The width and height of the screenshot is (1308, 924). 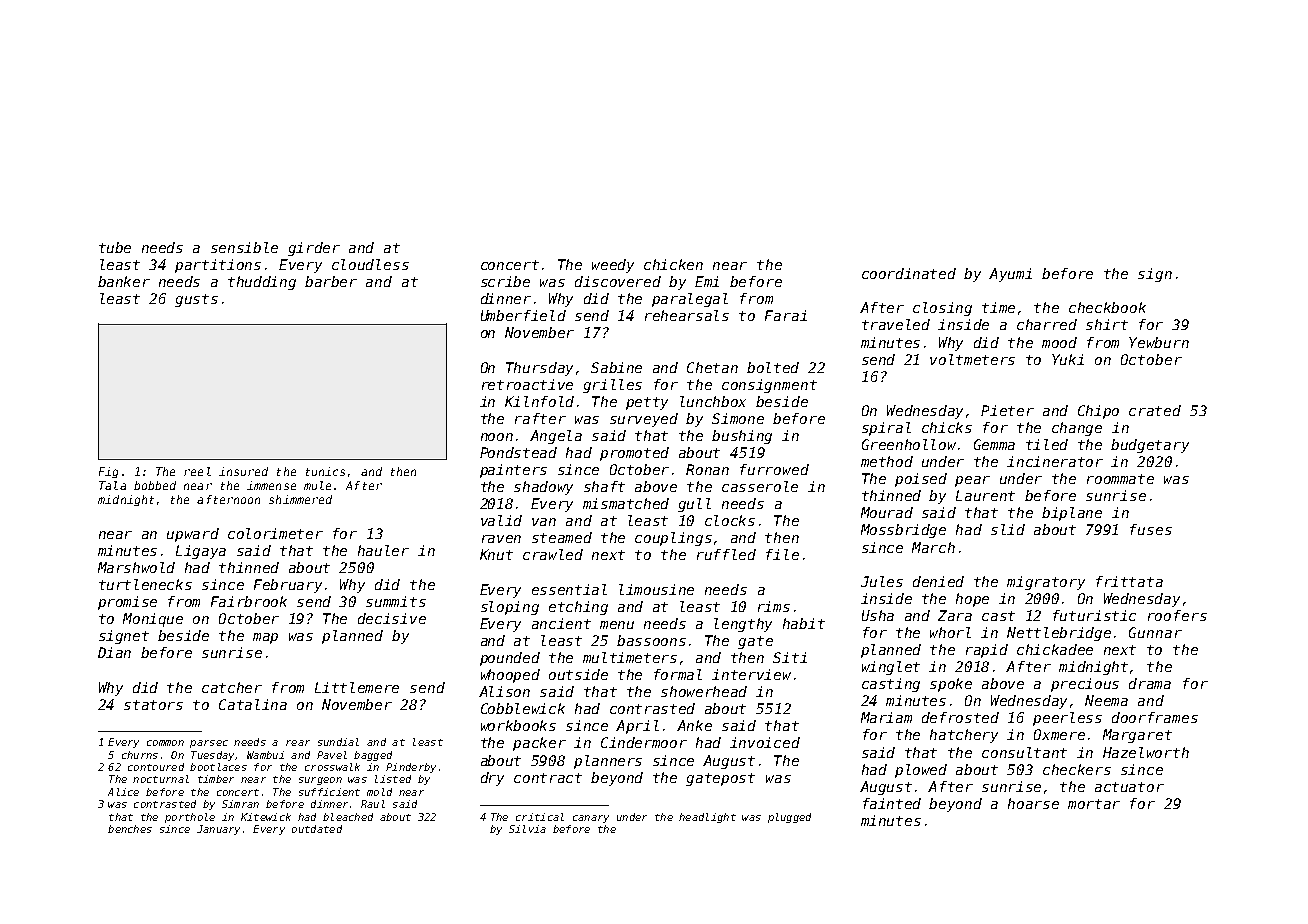 I want to click on chicken, so click(x=673, y=264).
